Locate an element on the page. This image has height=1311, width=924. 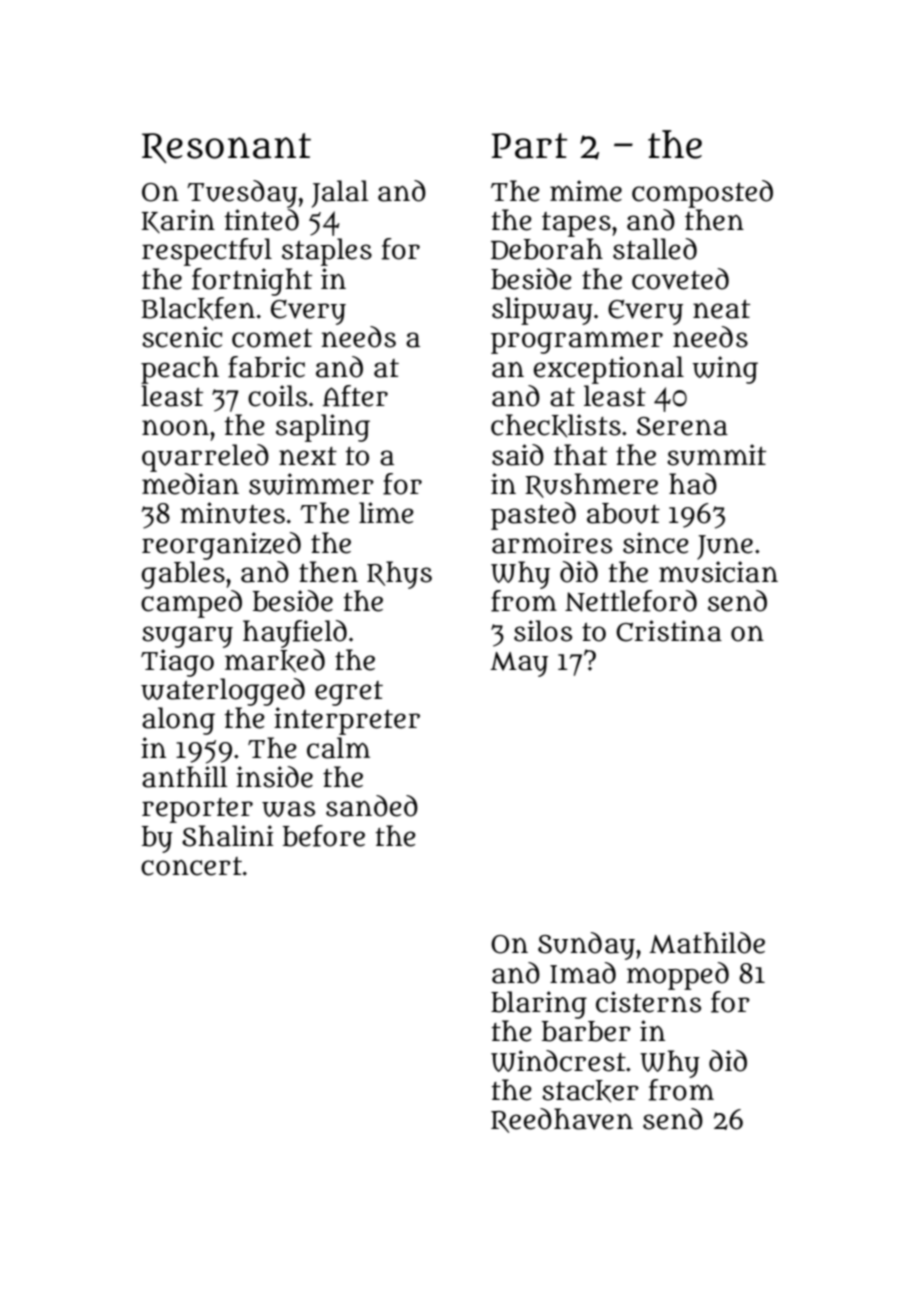
concert is located at coordinates (191, 866).
